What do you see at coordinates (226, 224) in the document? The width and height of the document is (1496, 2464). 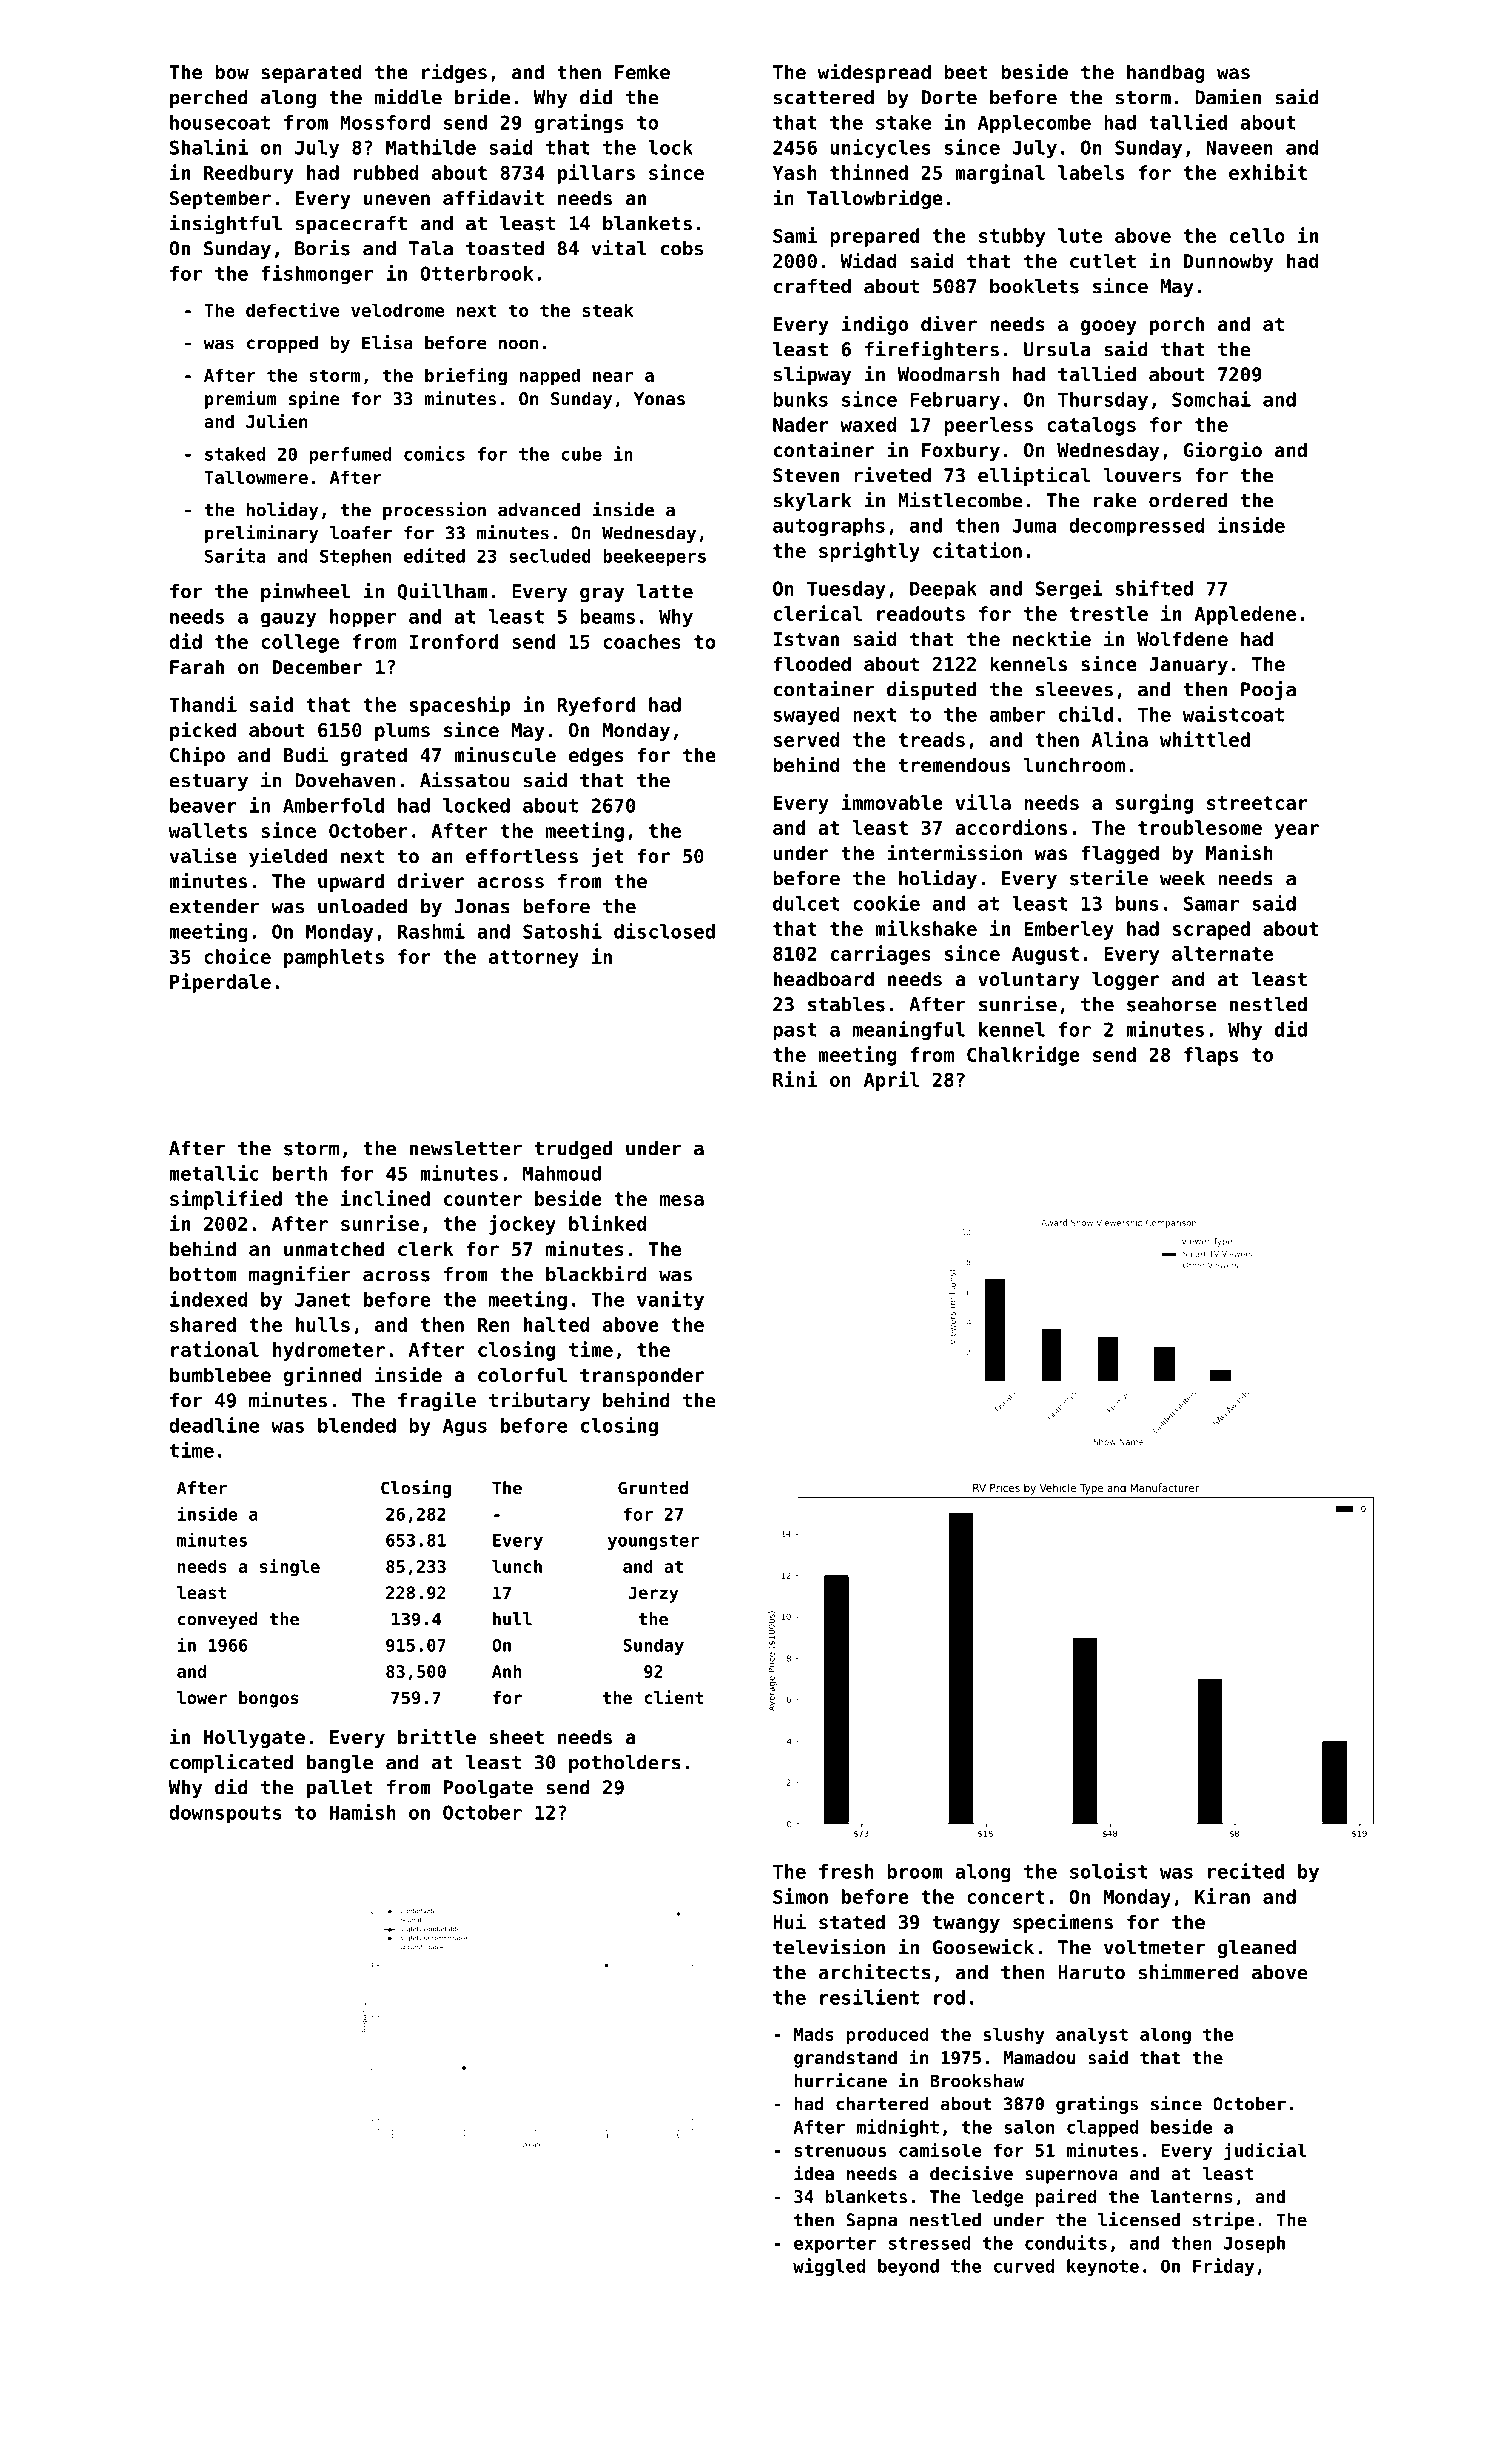 I see `insightful` at bounding box center [226, 224].
